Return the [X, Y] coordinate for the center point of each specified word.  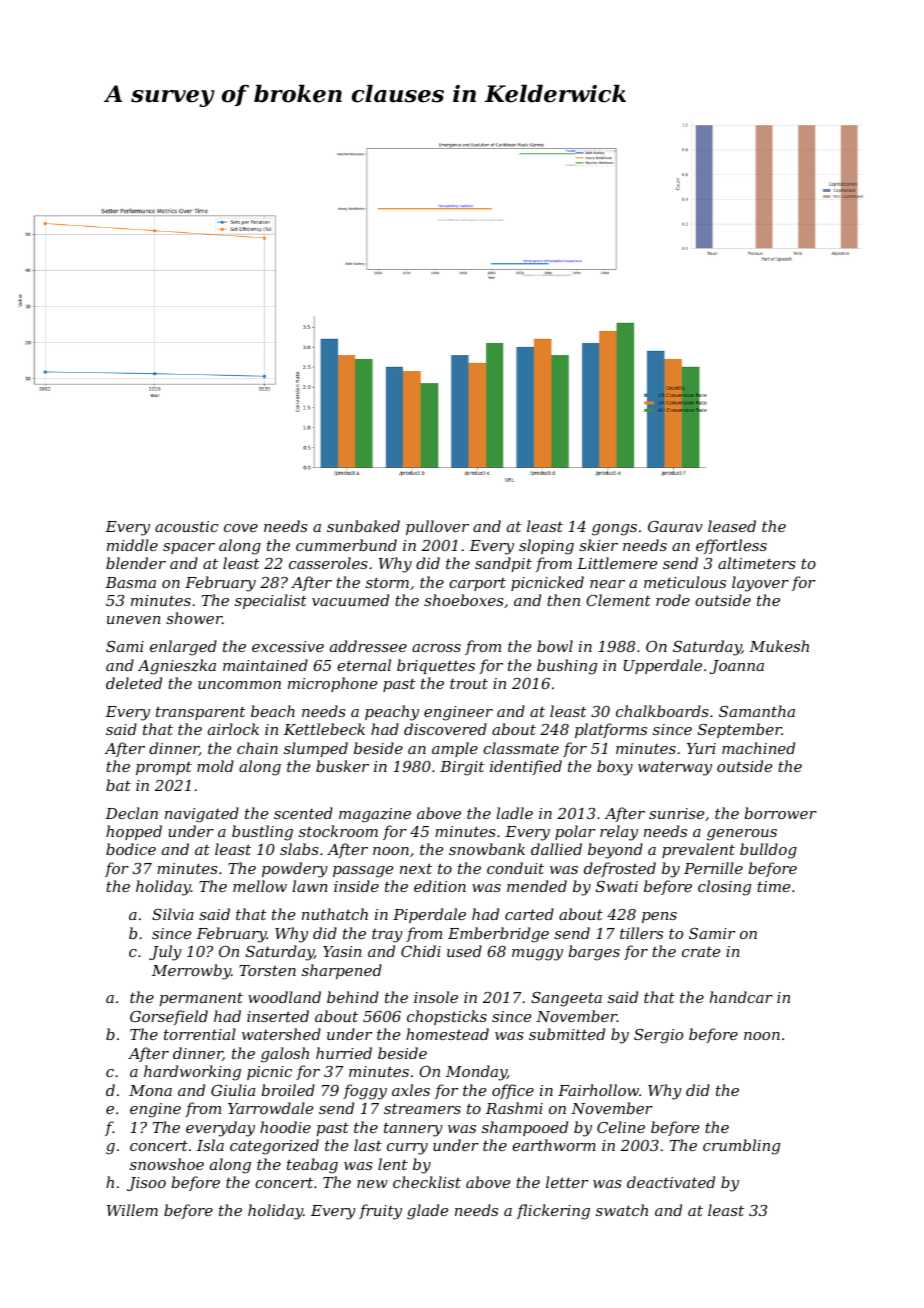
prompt [164, 768]
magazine [375, 815]
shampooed [525, 1128]
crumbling [741, 1147]
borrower [780, 813]
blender [136, 563]
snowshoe [167, 1164]
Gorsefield [169, 1017]
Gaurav [675, 526]
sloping [546, 547]
